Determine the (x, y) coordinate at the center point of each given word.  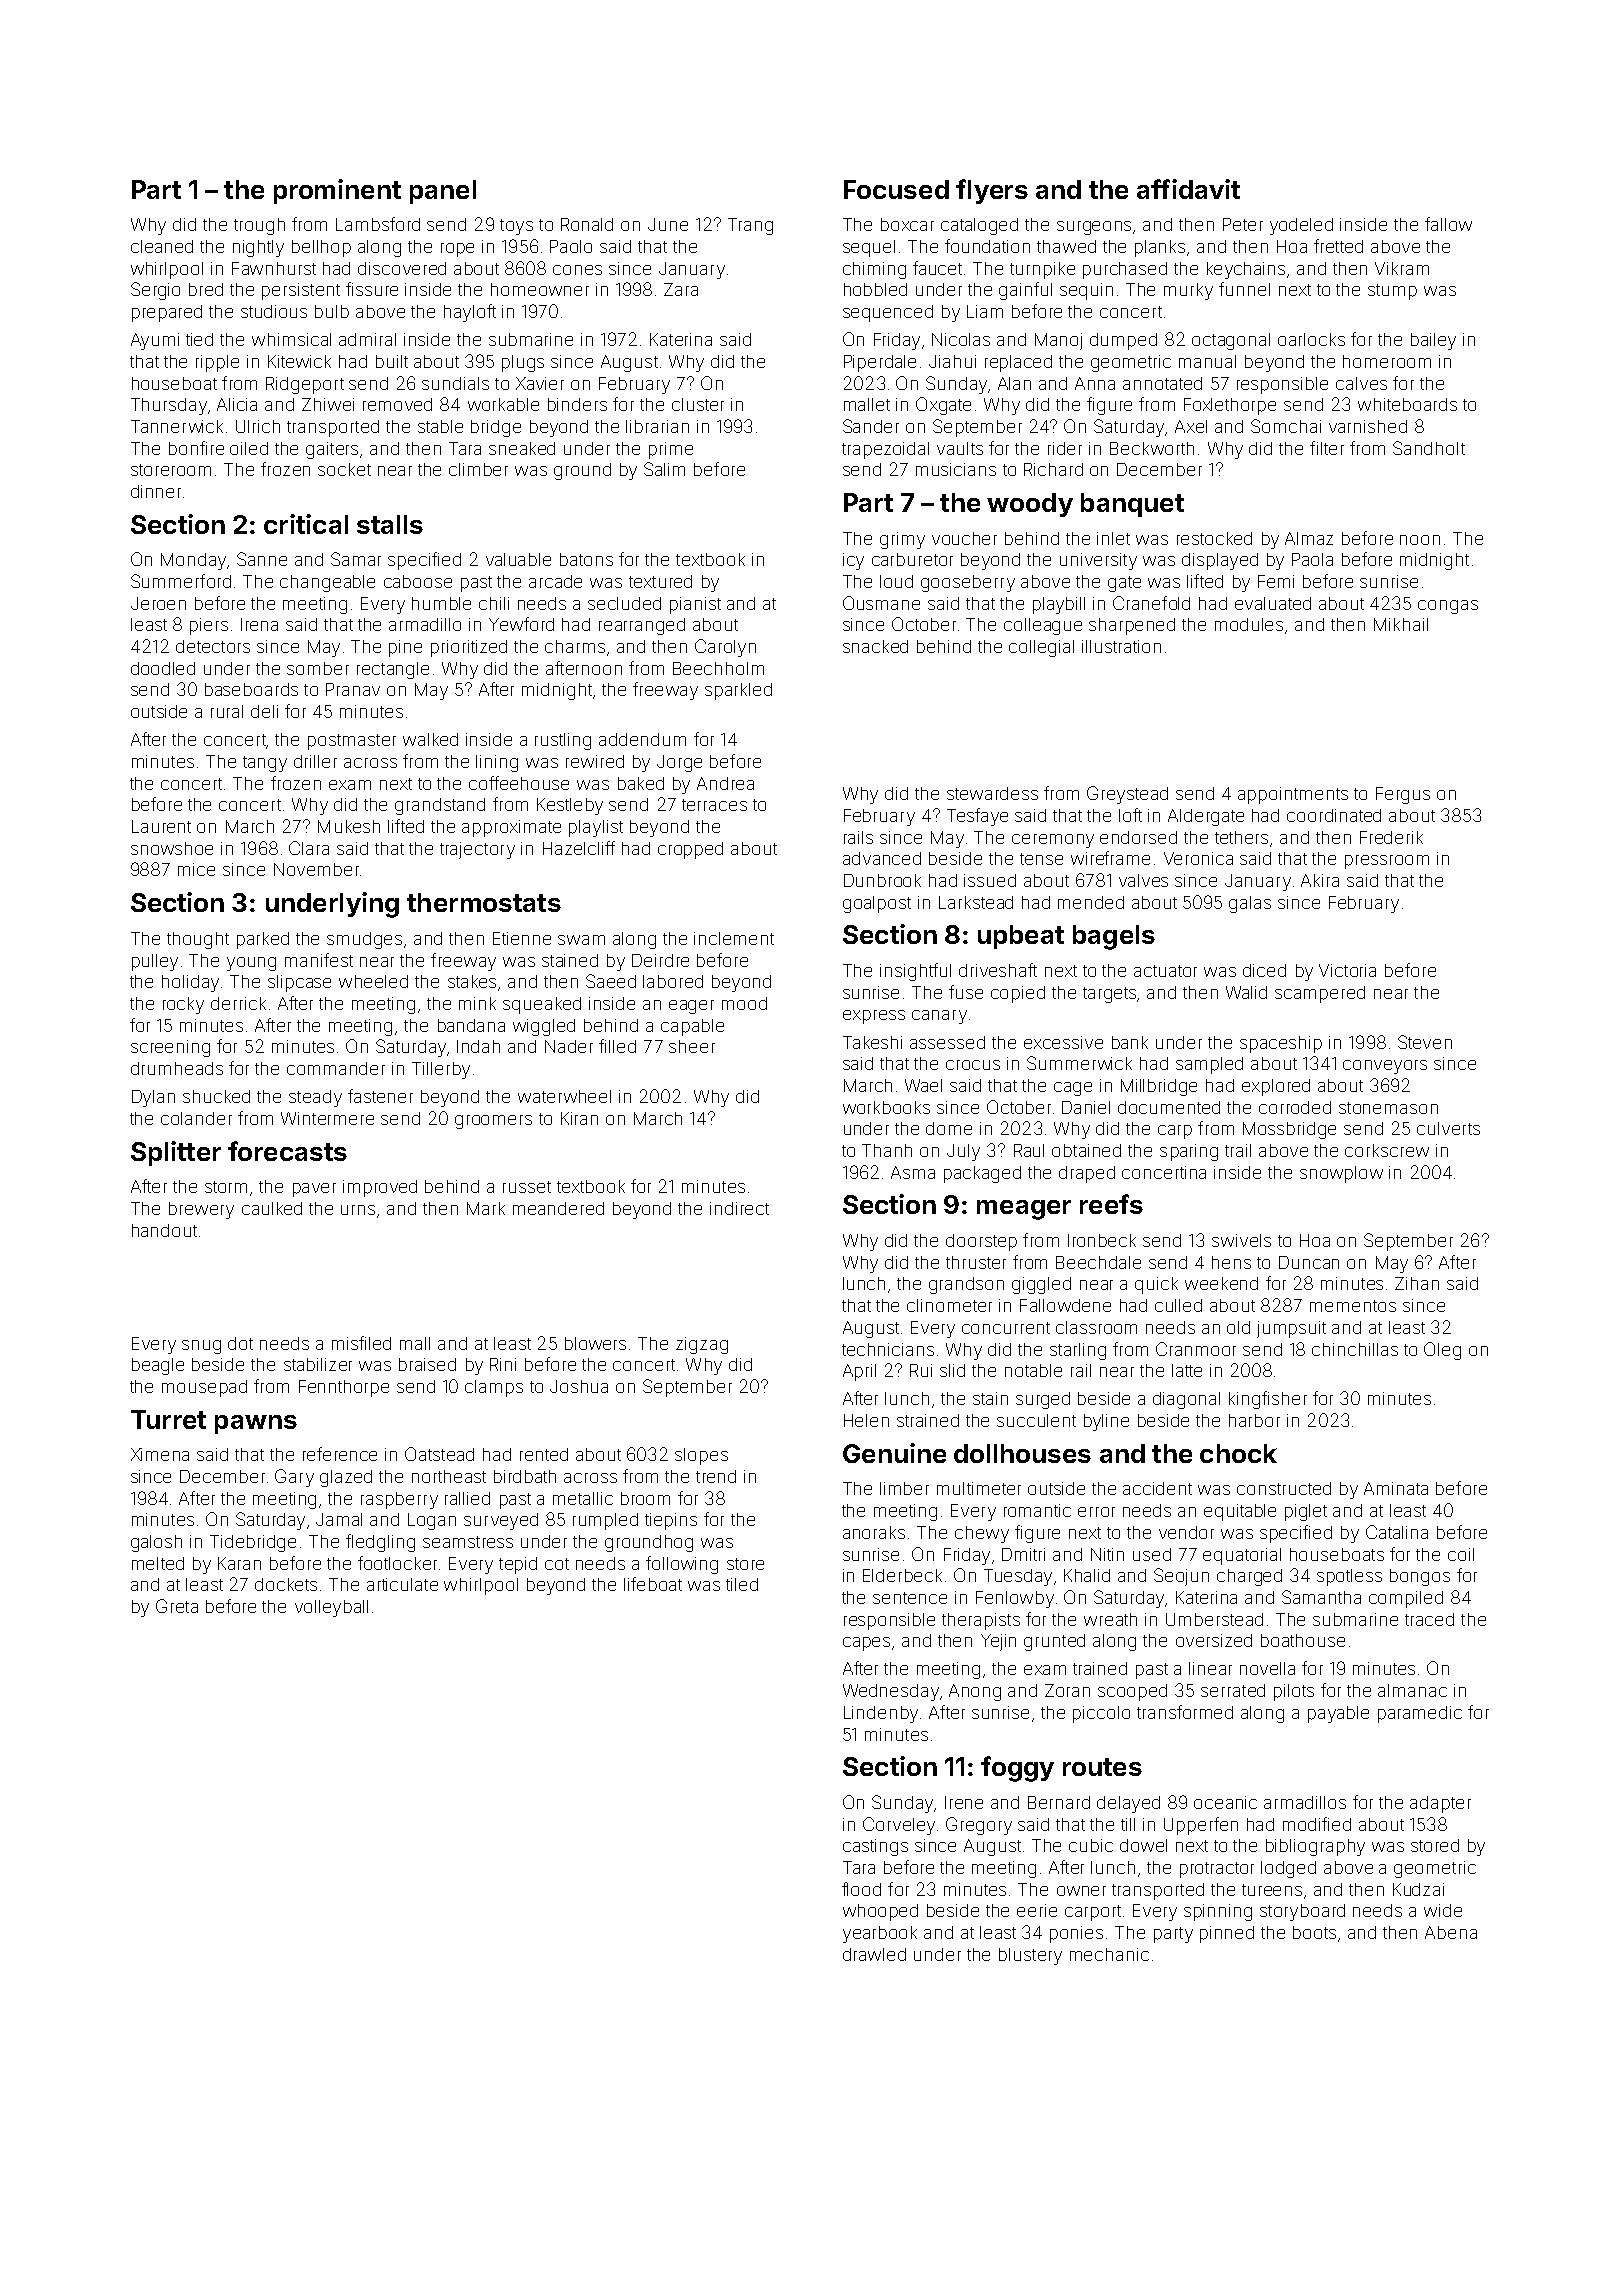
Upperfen (1201, 1826)
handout (164, 1230)
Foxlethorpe (1230, 406)
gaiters (332, 450)
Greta (177, 1606)
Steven (1425, 1042)
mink (477, 1003)
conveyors (1385, 1067)
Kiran (579, 1118)
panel (443, 192)
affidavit (1188, 189)
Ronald (587, 224)
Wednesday (891, 1692)
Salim (664, 469)
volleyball (331, 1608)
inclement (734, 938)
